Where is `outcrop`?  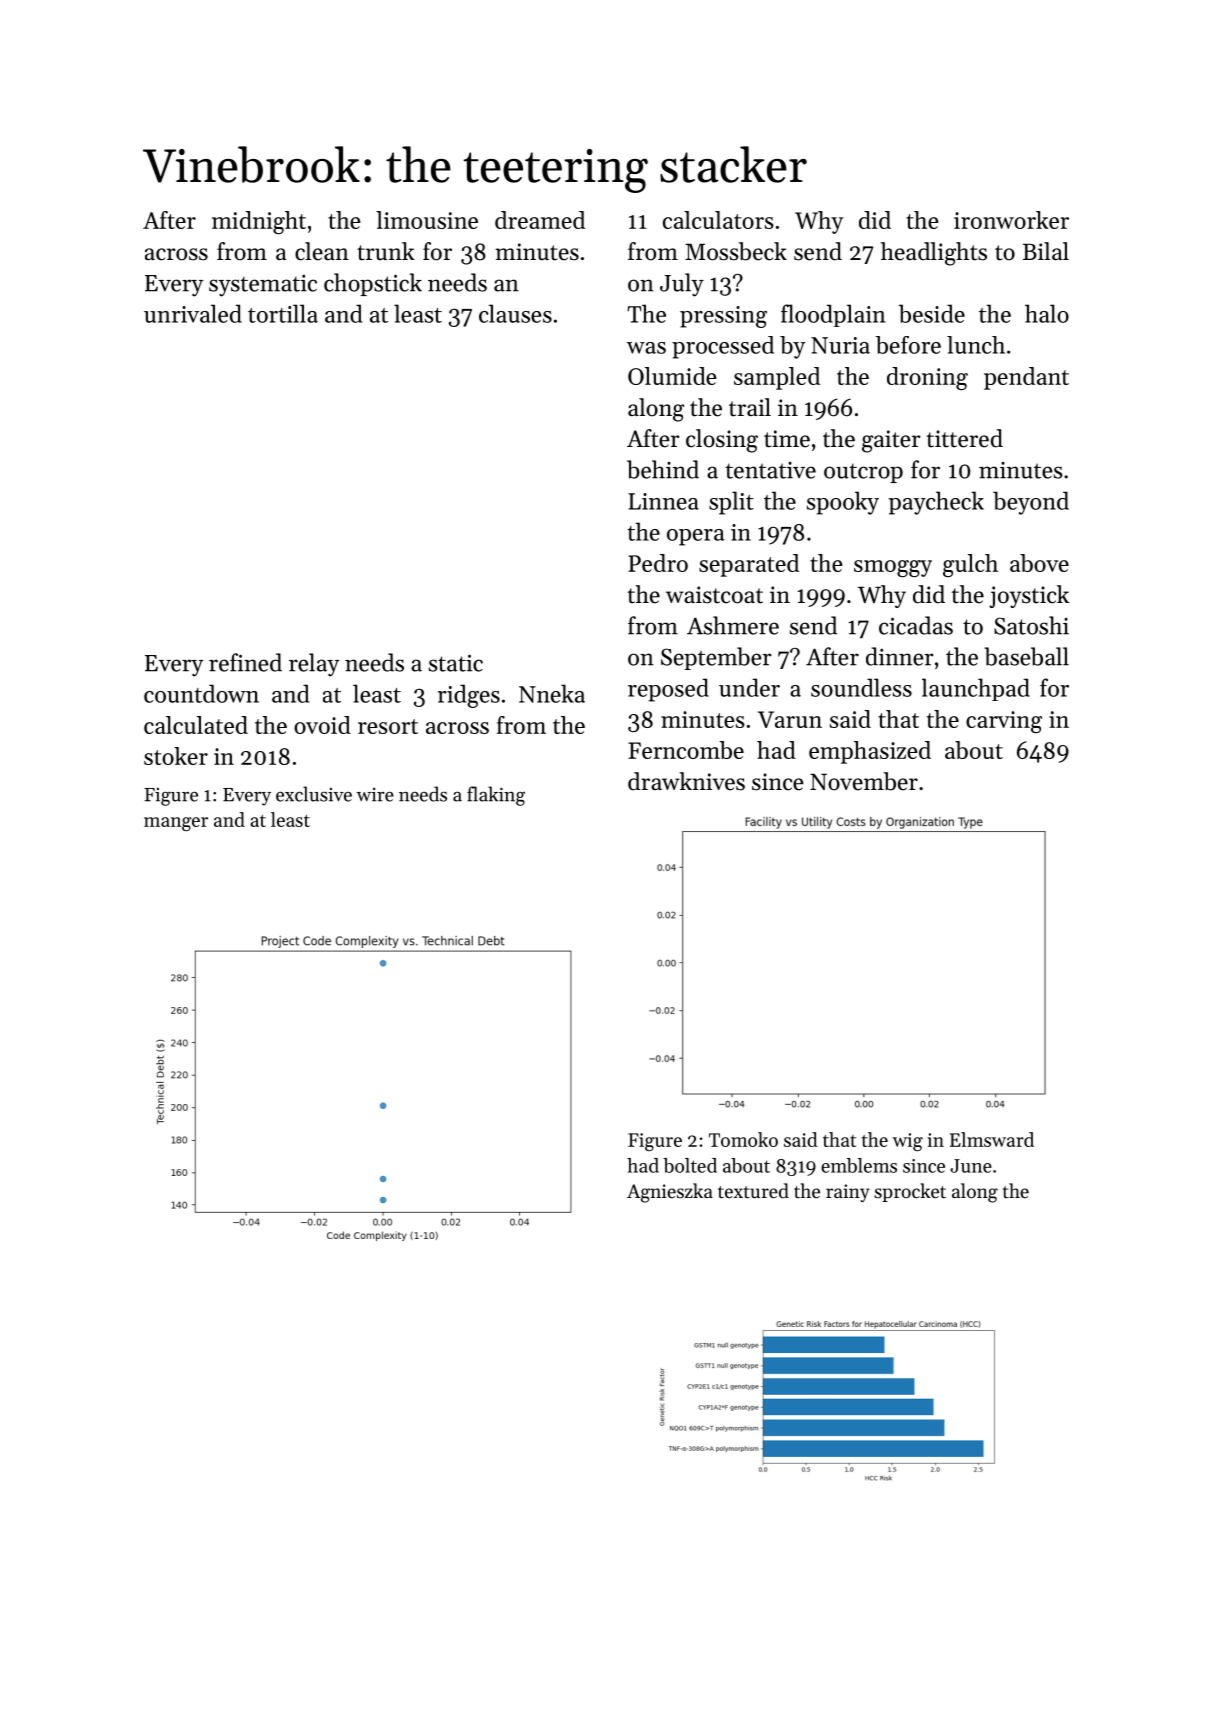
outcrop is located at coordinates (863, 473).
